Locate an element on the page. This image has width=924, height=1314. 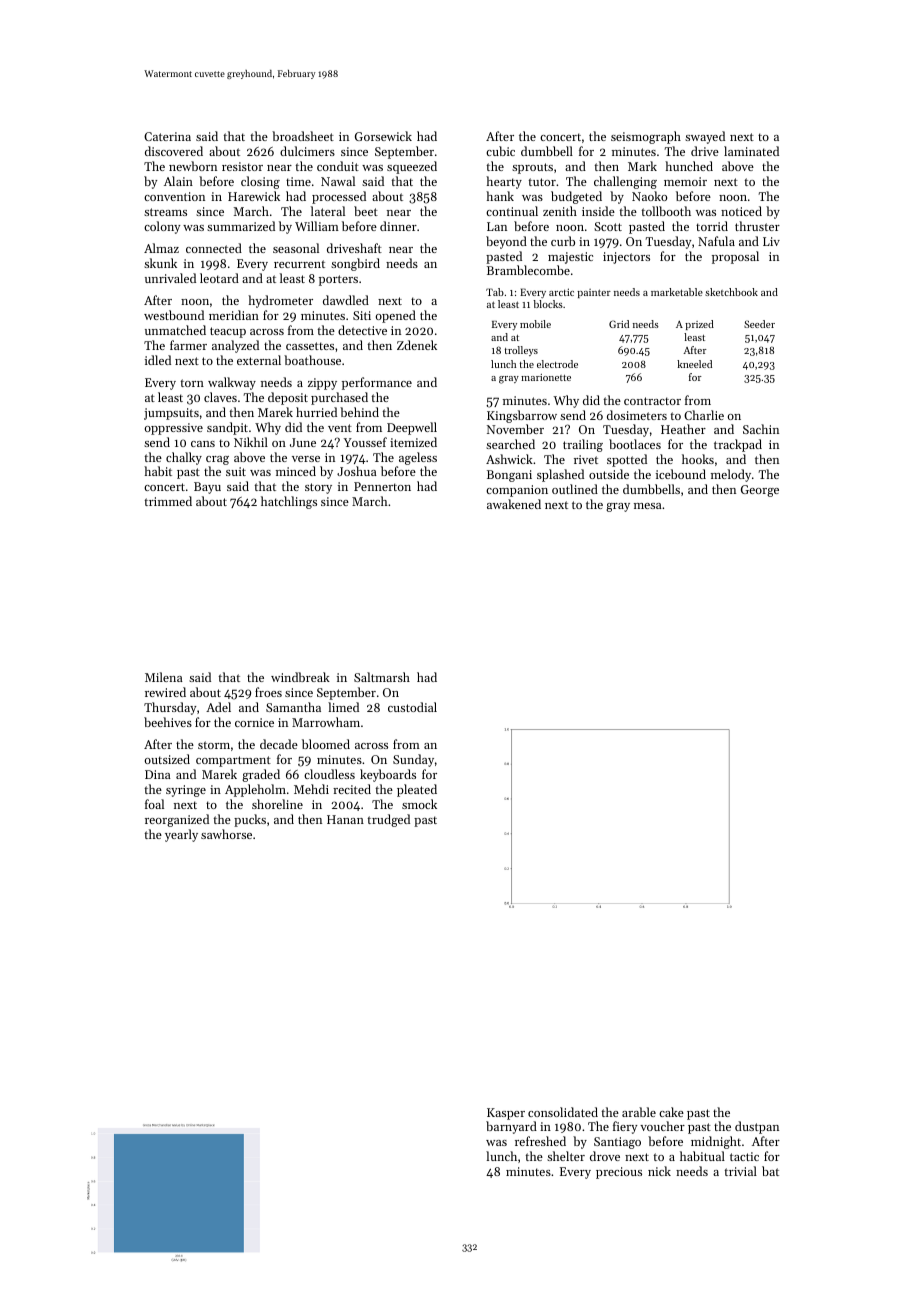
smock is located at coordinates (419, 804).
